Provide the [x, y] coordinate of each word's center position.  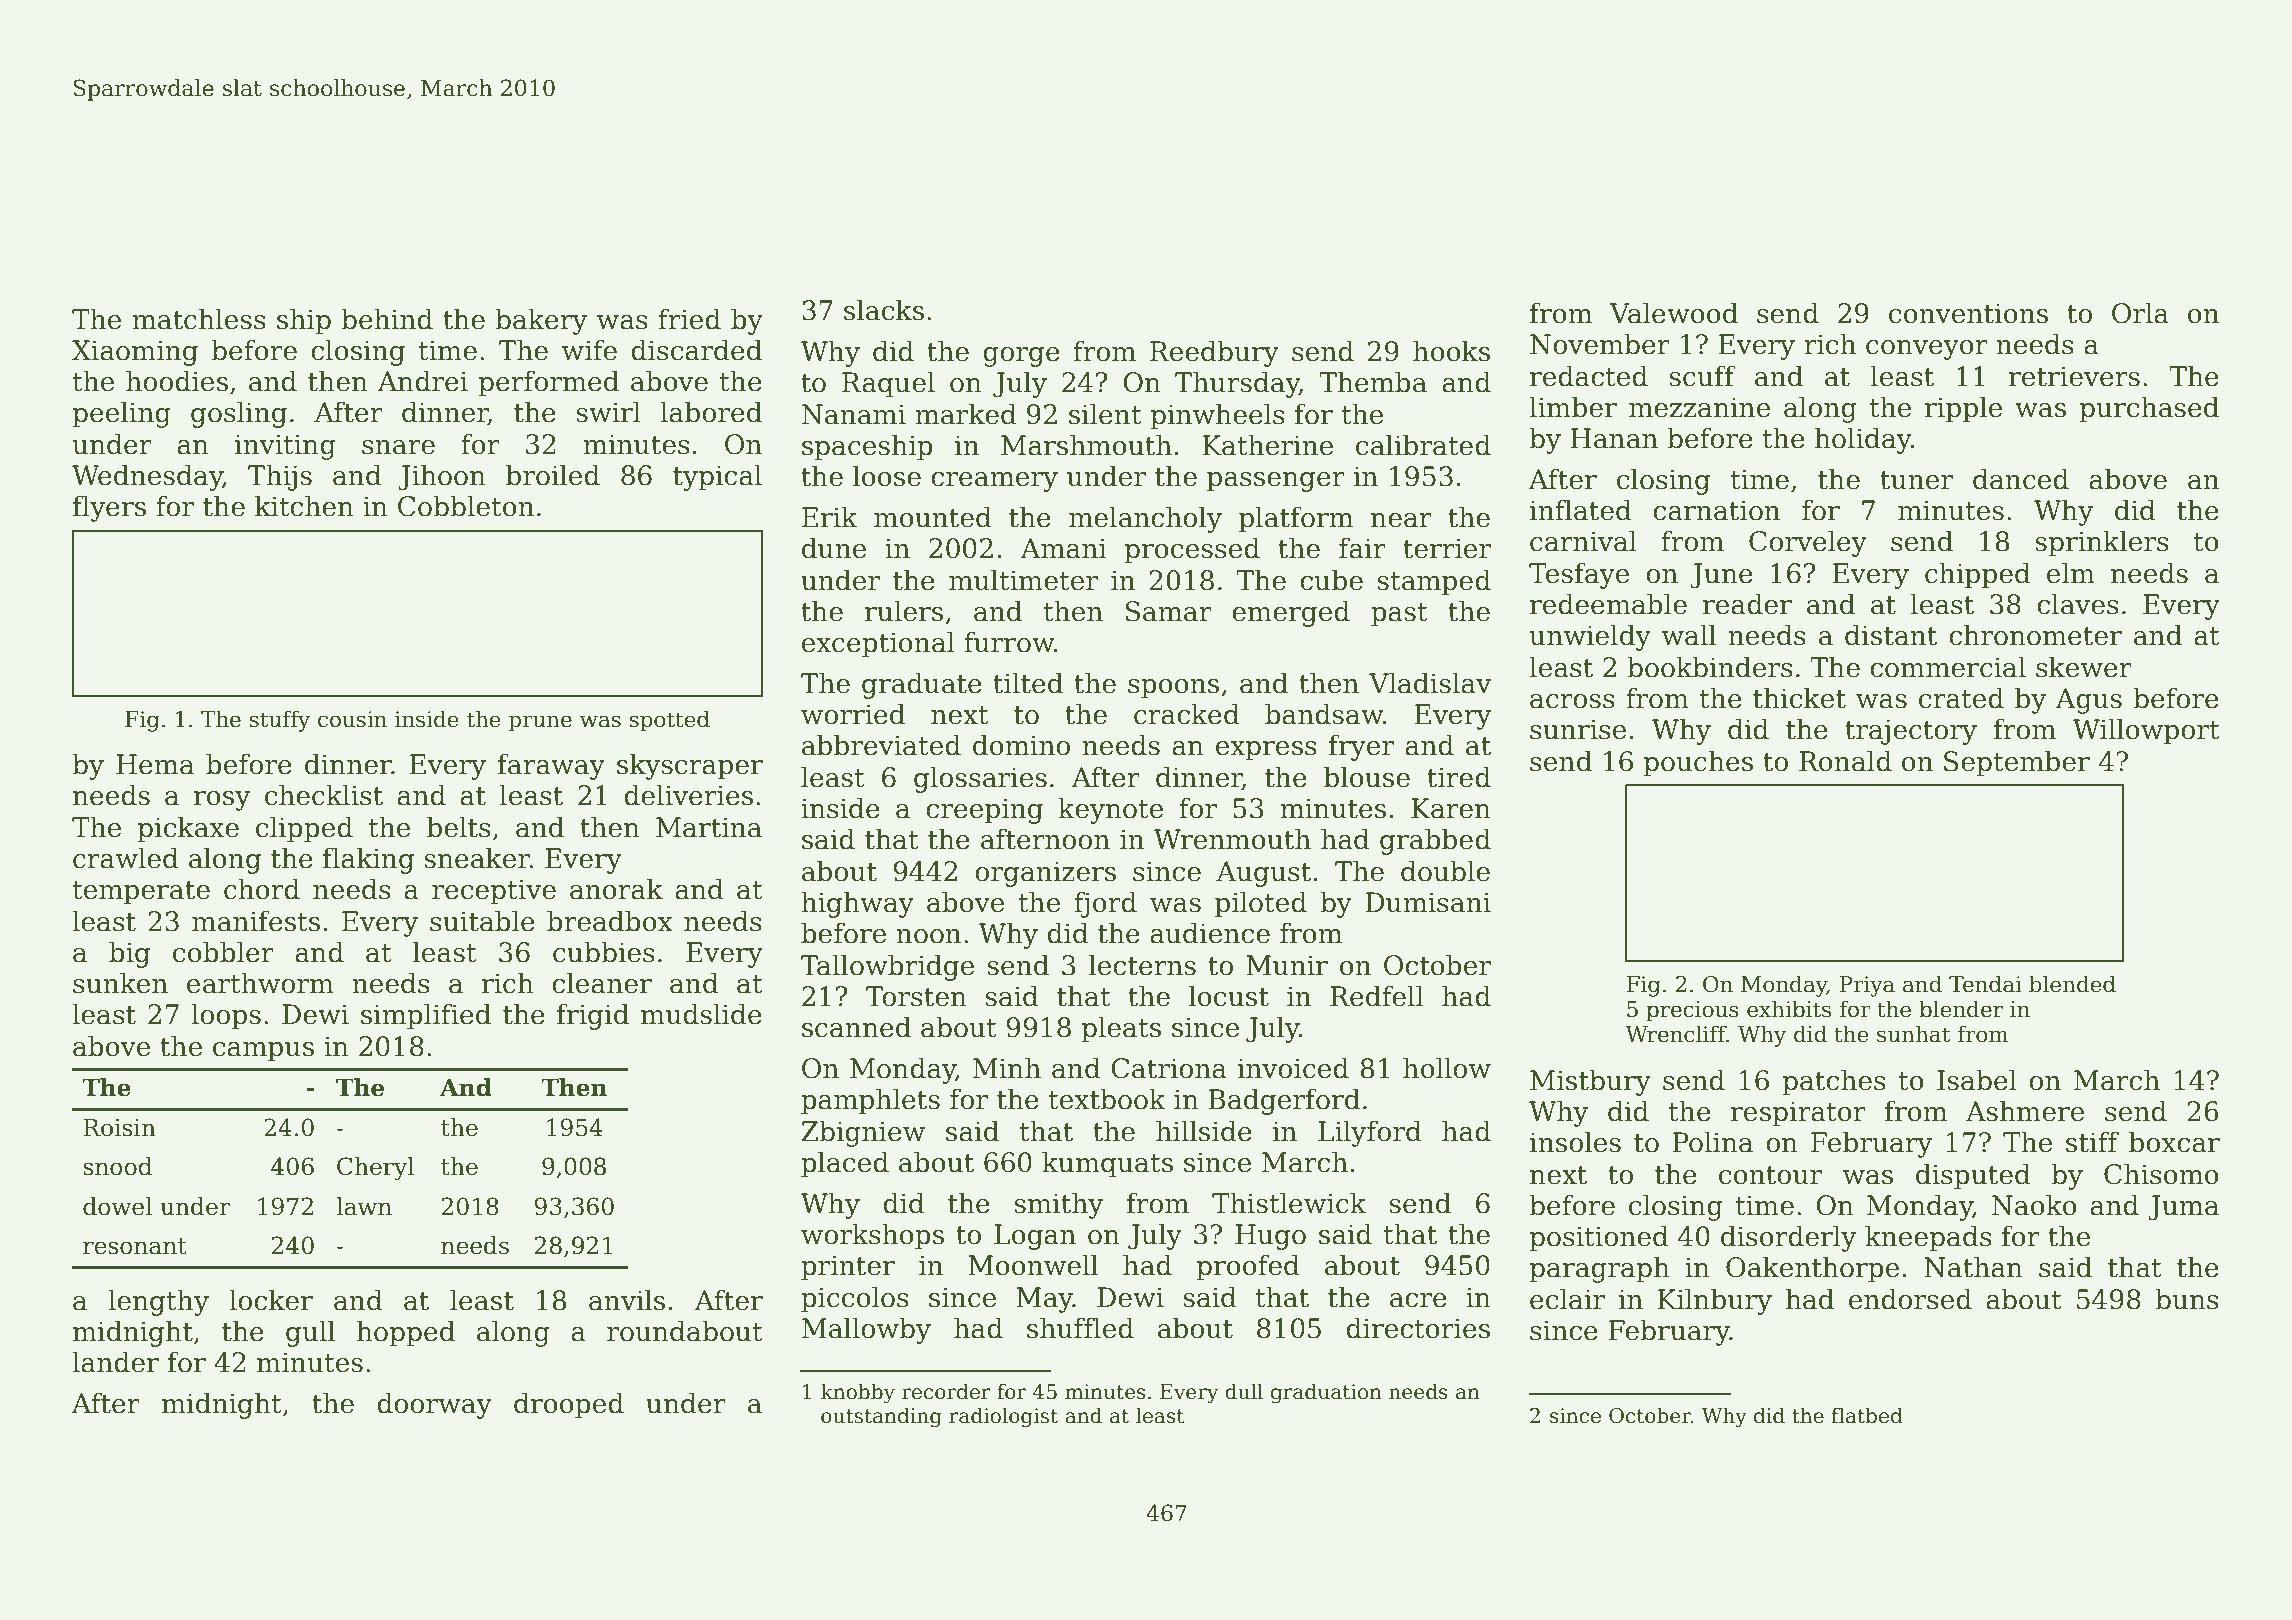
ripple [1963, 409]
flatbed [1867, 1415]
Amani [1063, 548]
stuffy [280, 721]
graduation [1326, 1393]
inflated [1581, 510]
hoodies [177, 381]
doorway [434, 1405]
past [1399, 615]
